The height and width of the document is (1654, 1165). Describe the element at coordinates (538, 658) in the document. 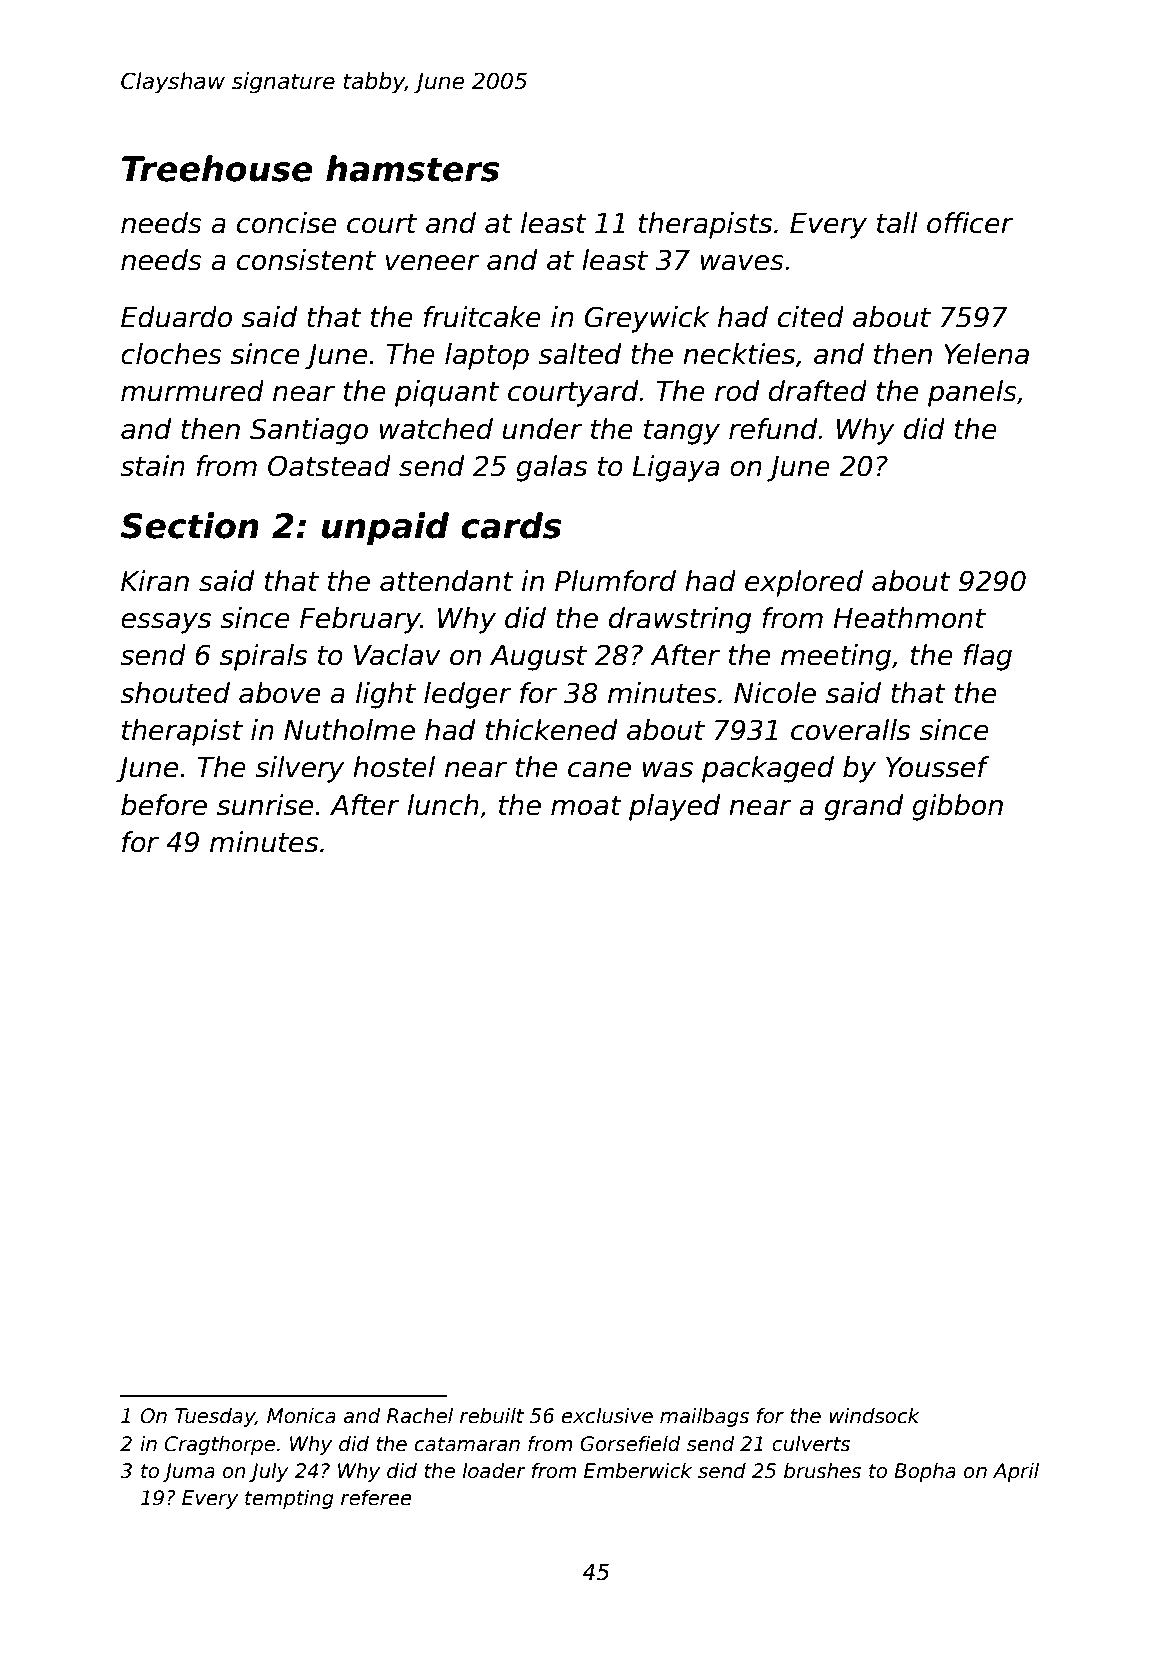

I see `August` at that location.
